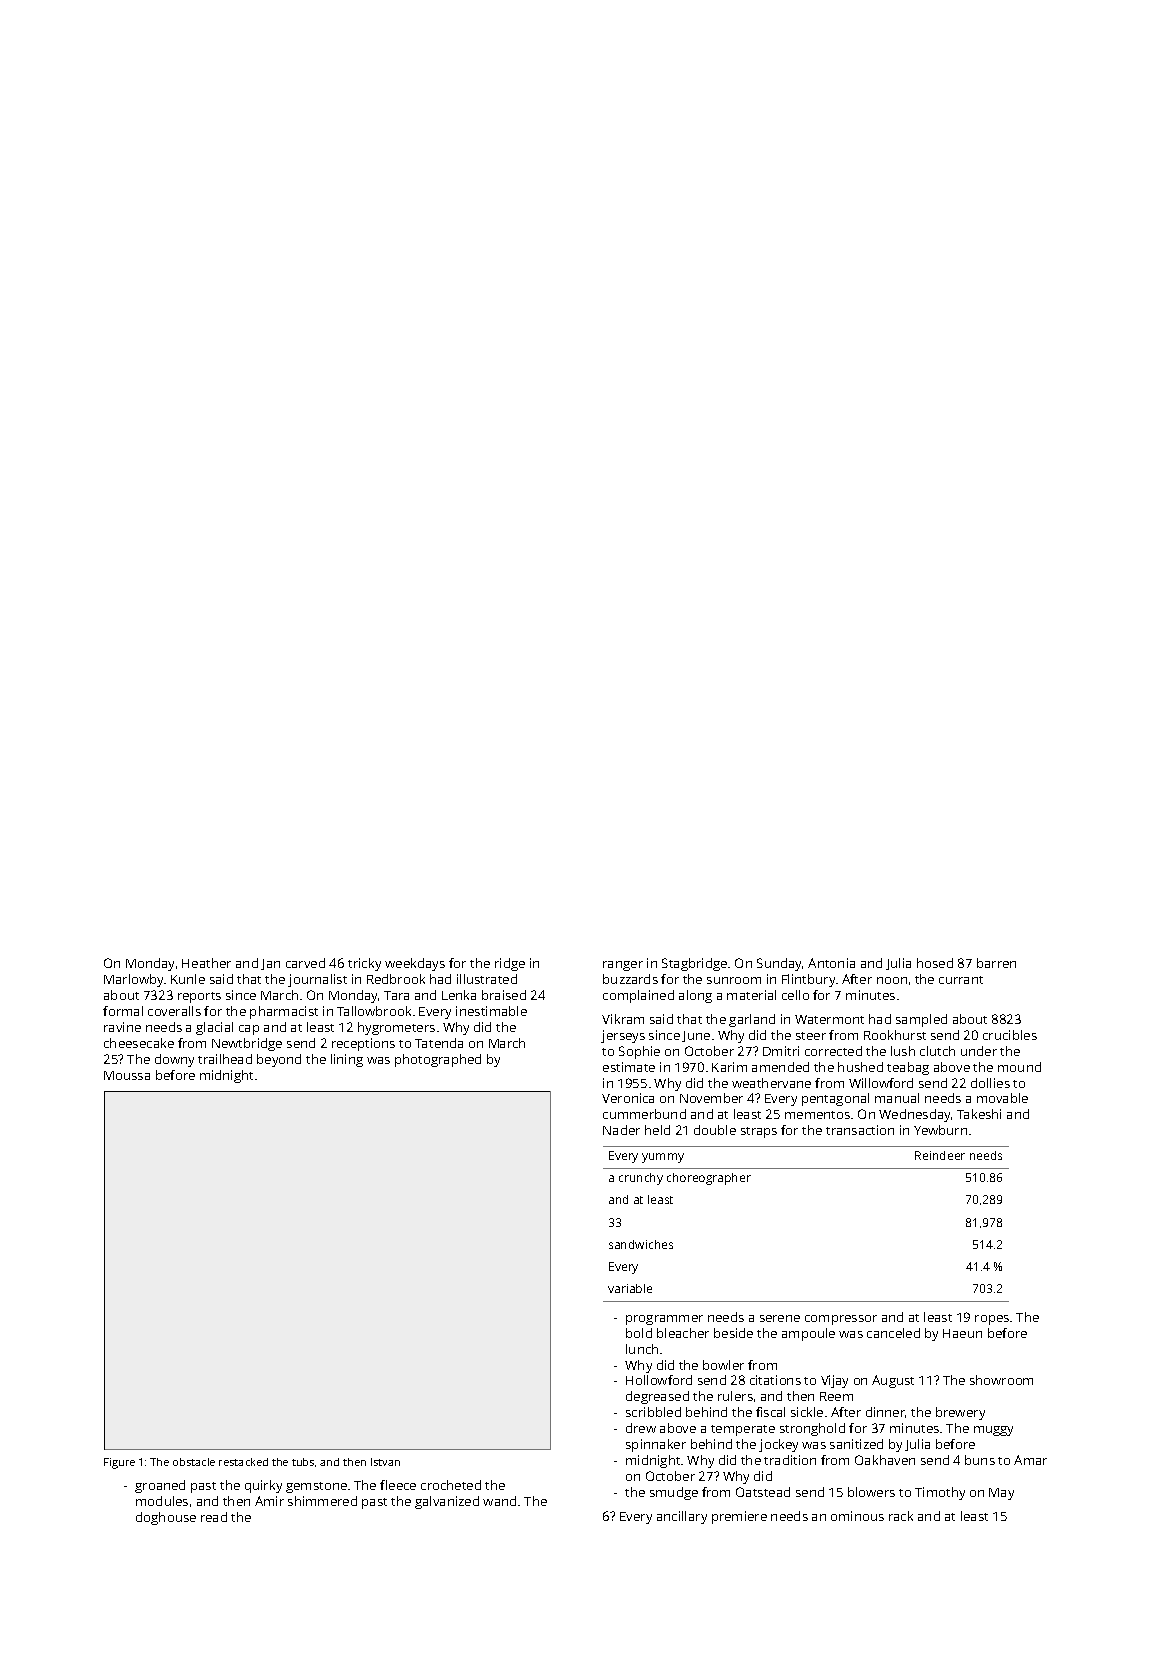 The image size is (1154, 1671). I want to click on sandwiches, so click(641, 1244).
